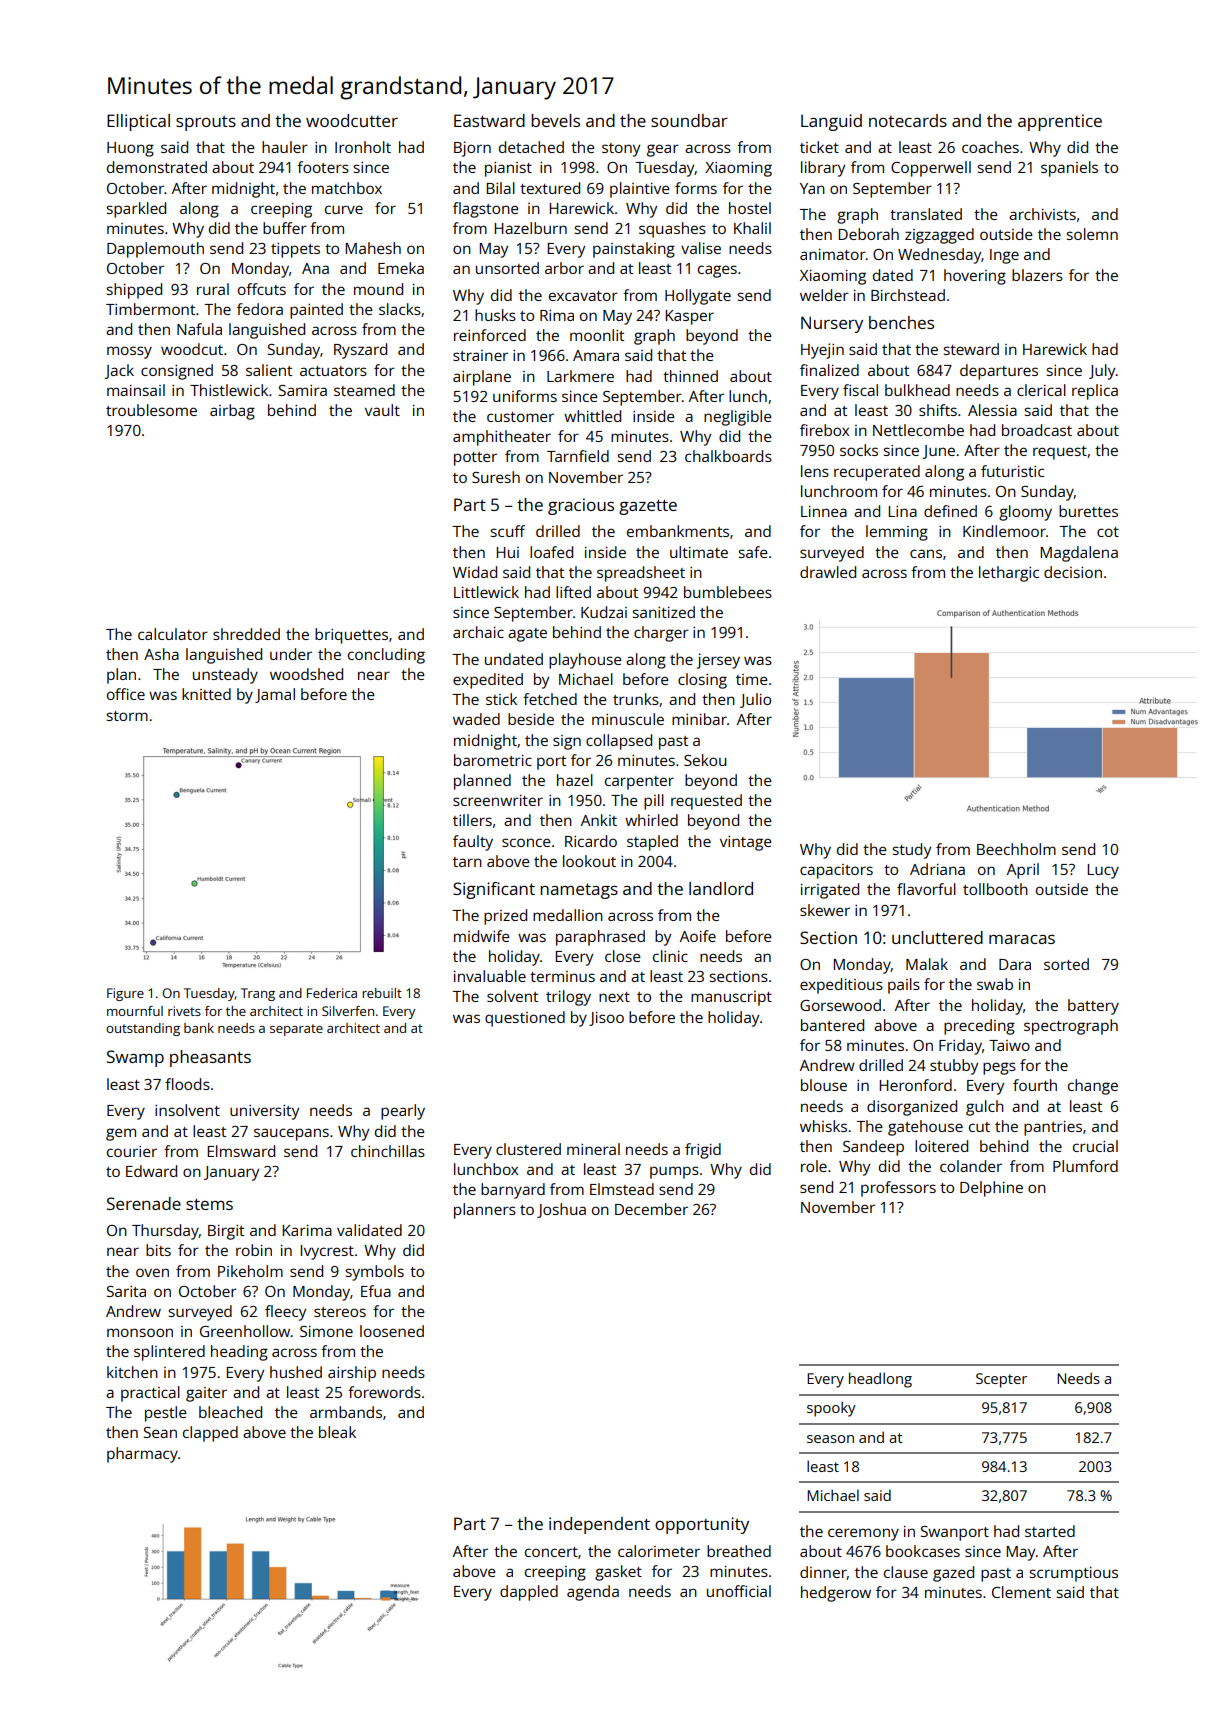 The image size is (1225, 1732). I want to click on professors, so click(898, 1189).
